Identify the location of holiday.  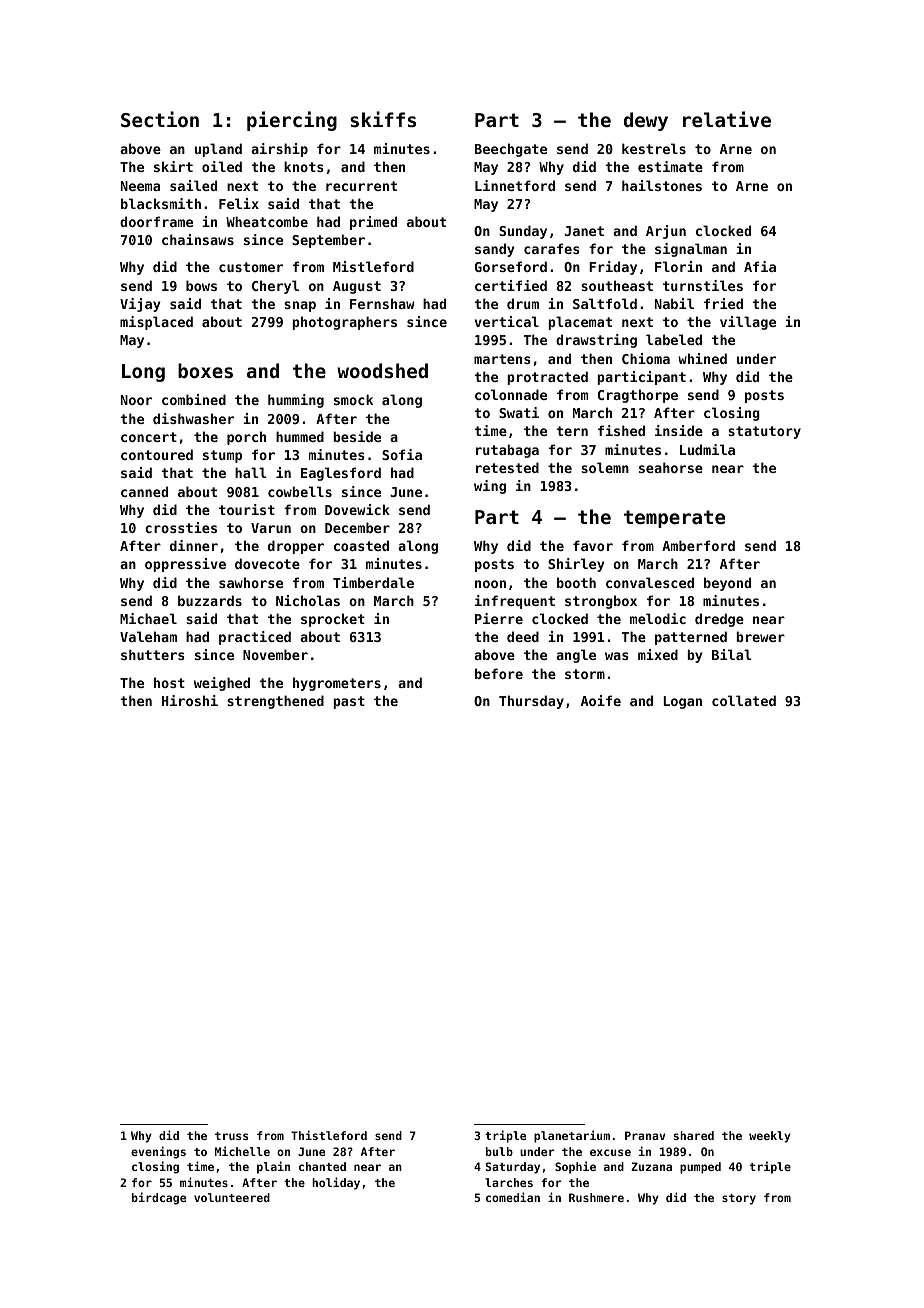
(336, 1183).
